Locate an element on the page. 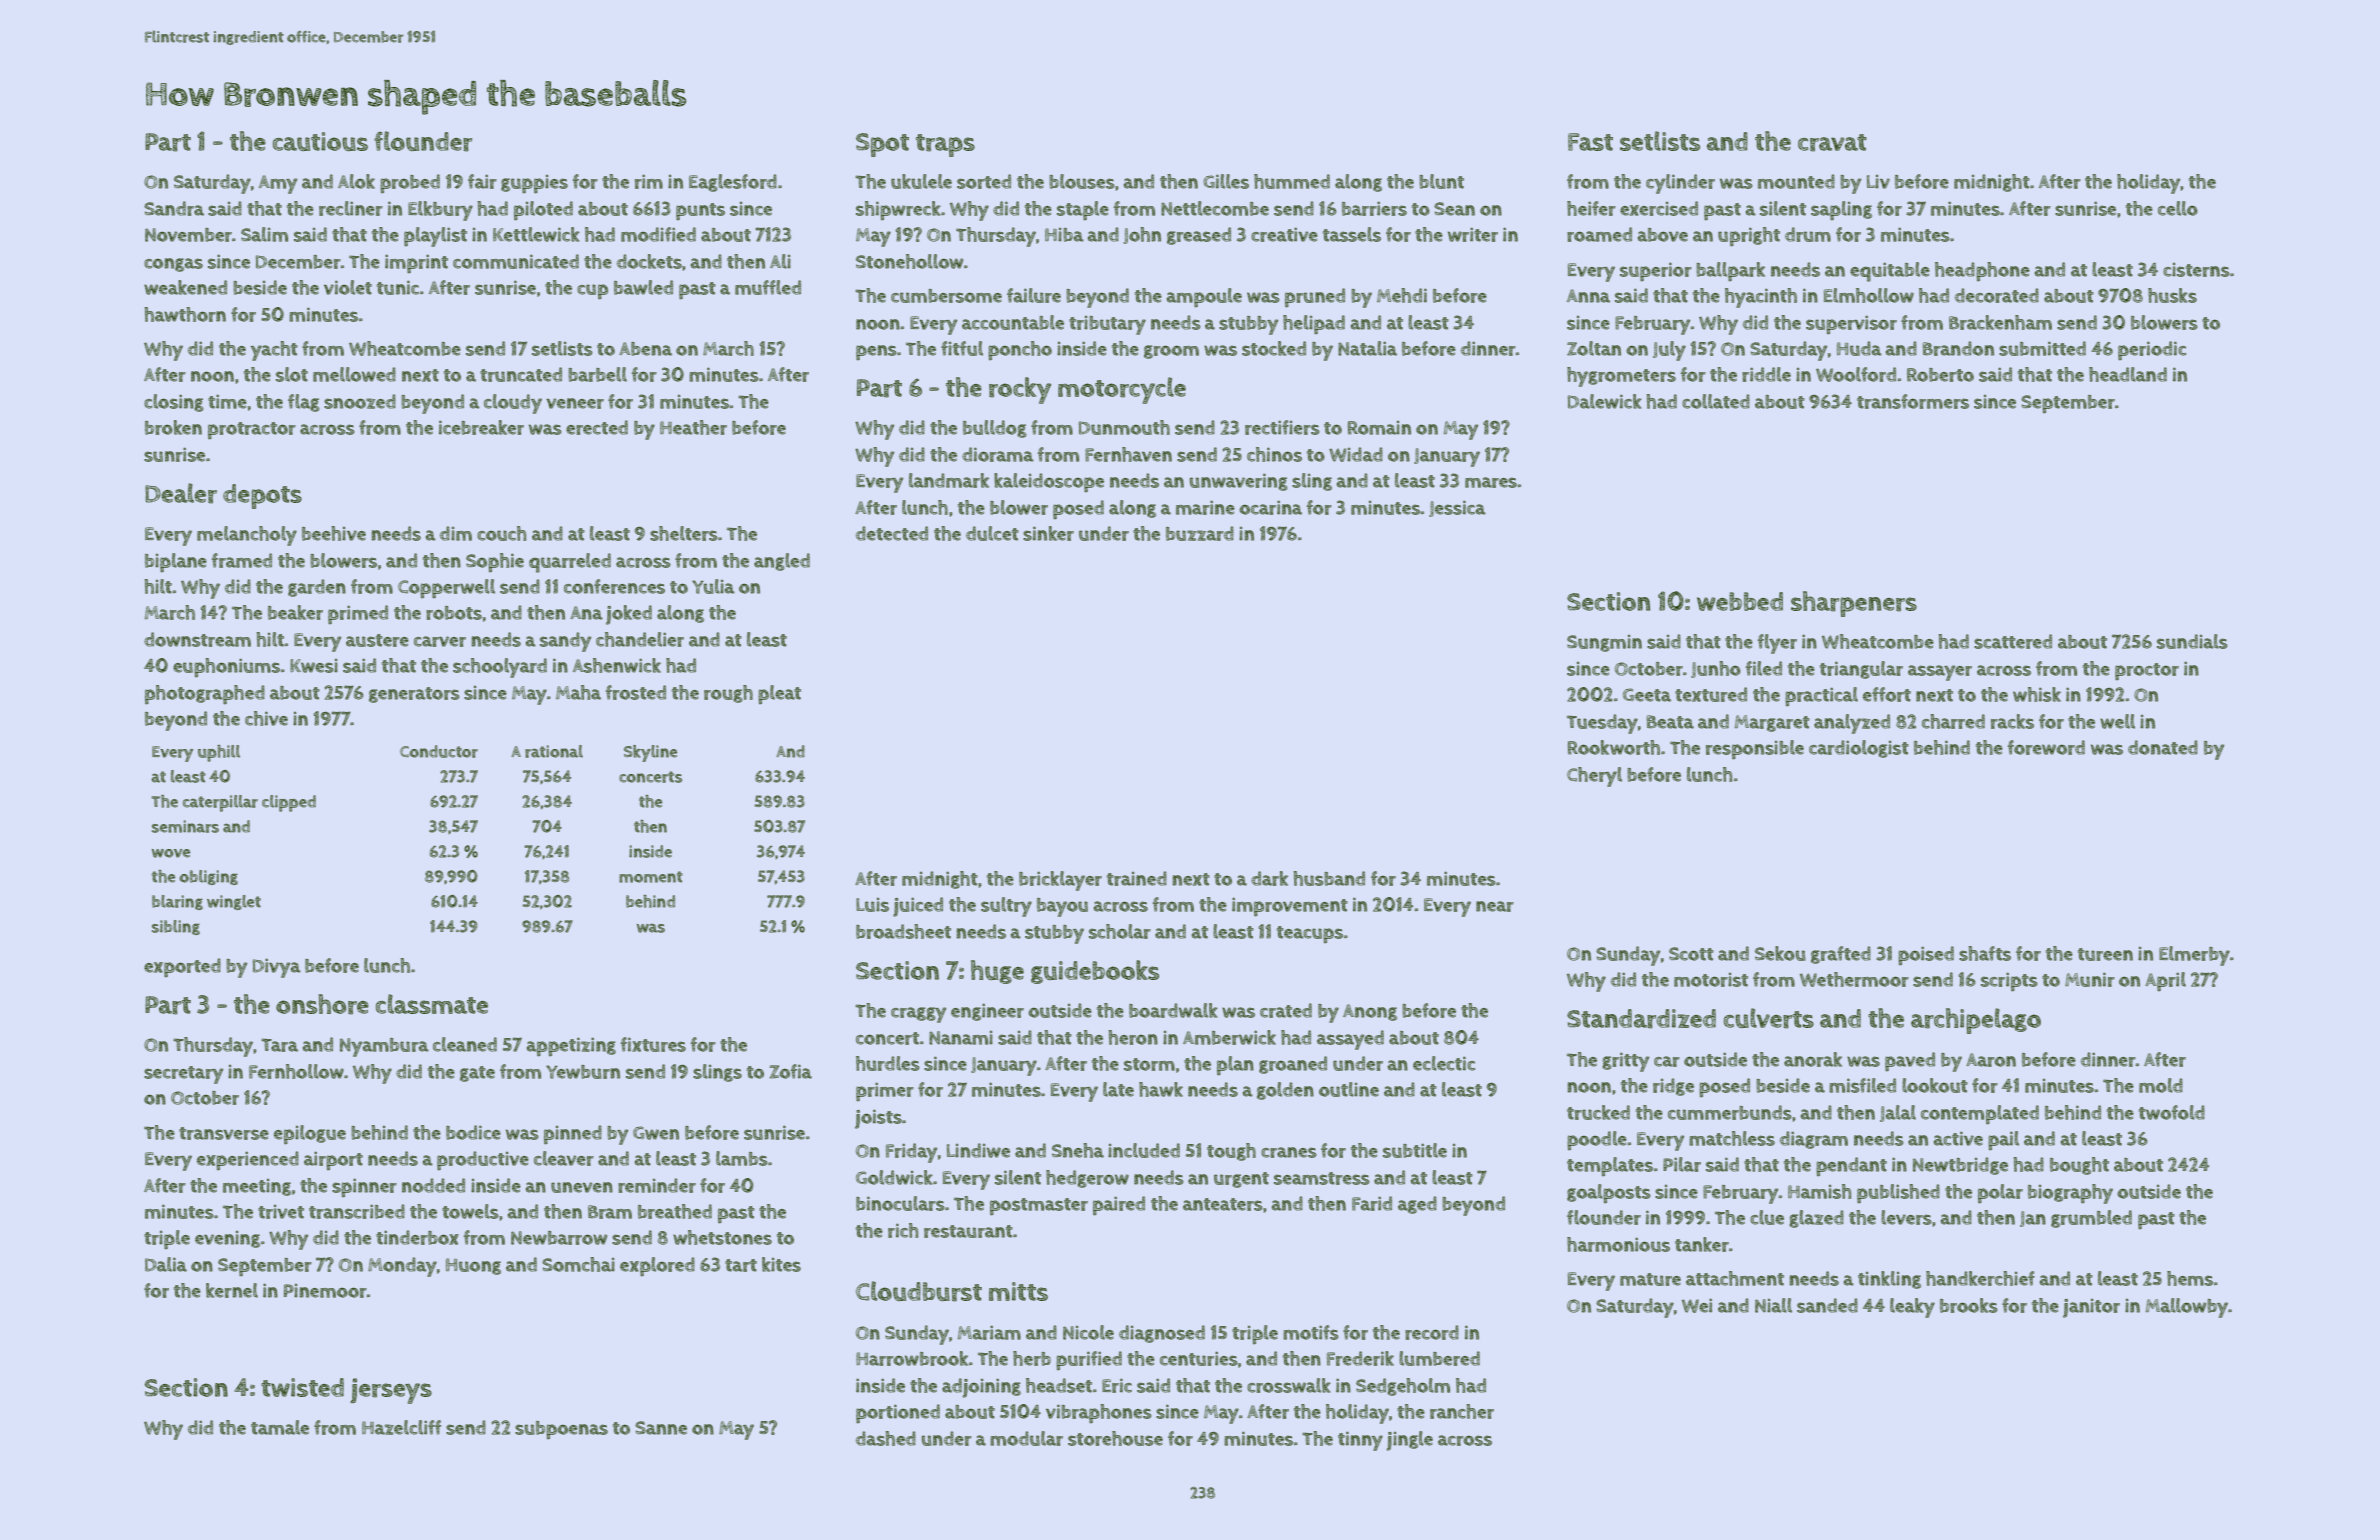 The image size is (2380, 1540). Sophie is located at coordinates (495, 562).
